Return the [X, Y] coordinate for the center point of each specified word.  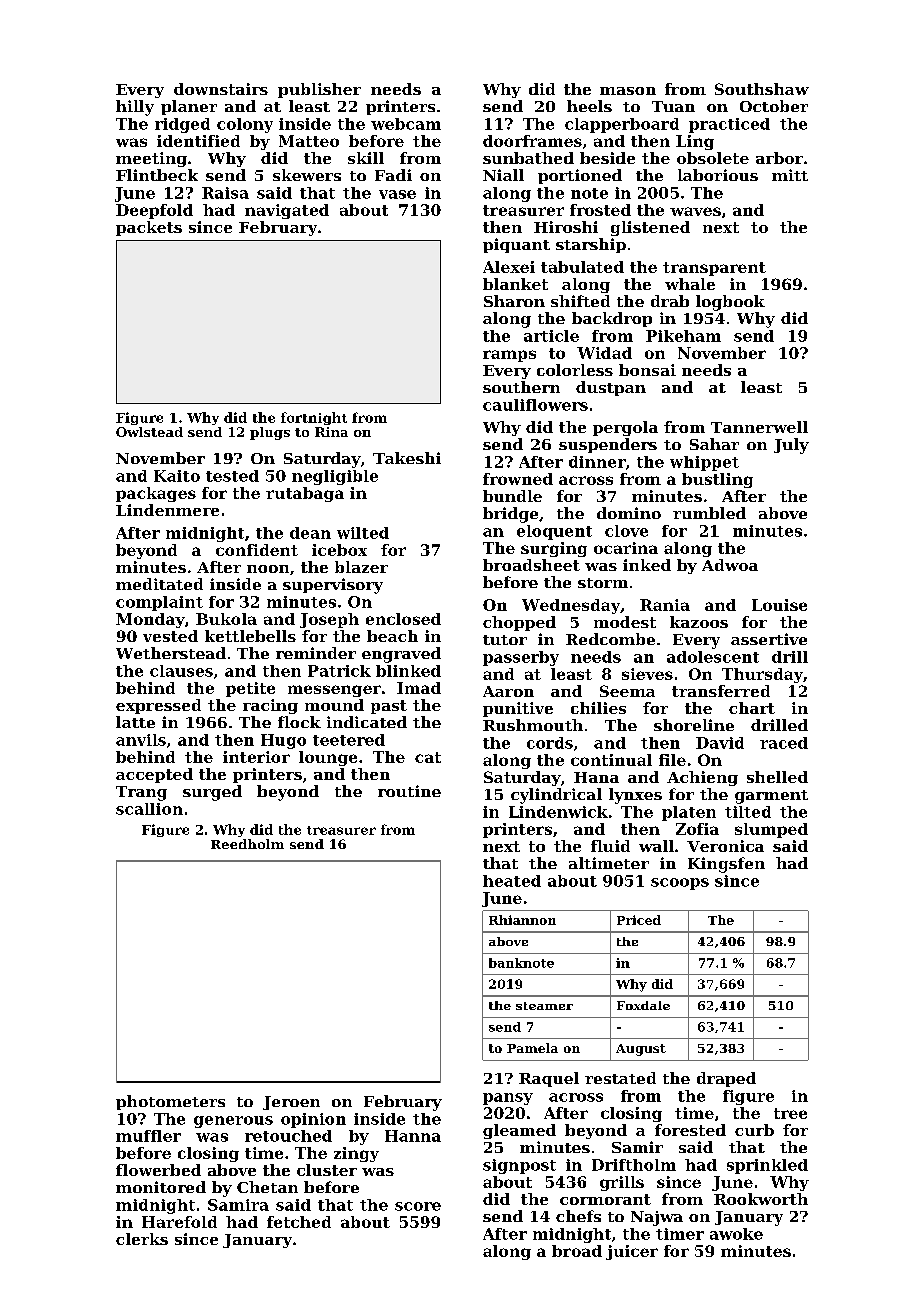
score [418, 1206]
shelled [777, 777]
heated [512, 881]
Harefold [179, 1222]
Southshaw [762, 89]
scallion [149, 809]
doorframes [532, 141]
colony [245, 125]
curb [754, 1130]
